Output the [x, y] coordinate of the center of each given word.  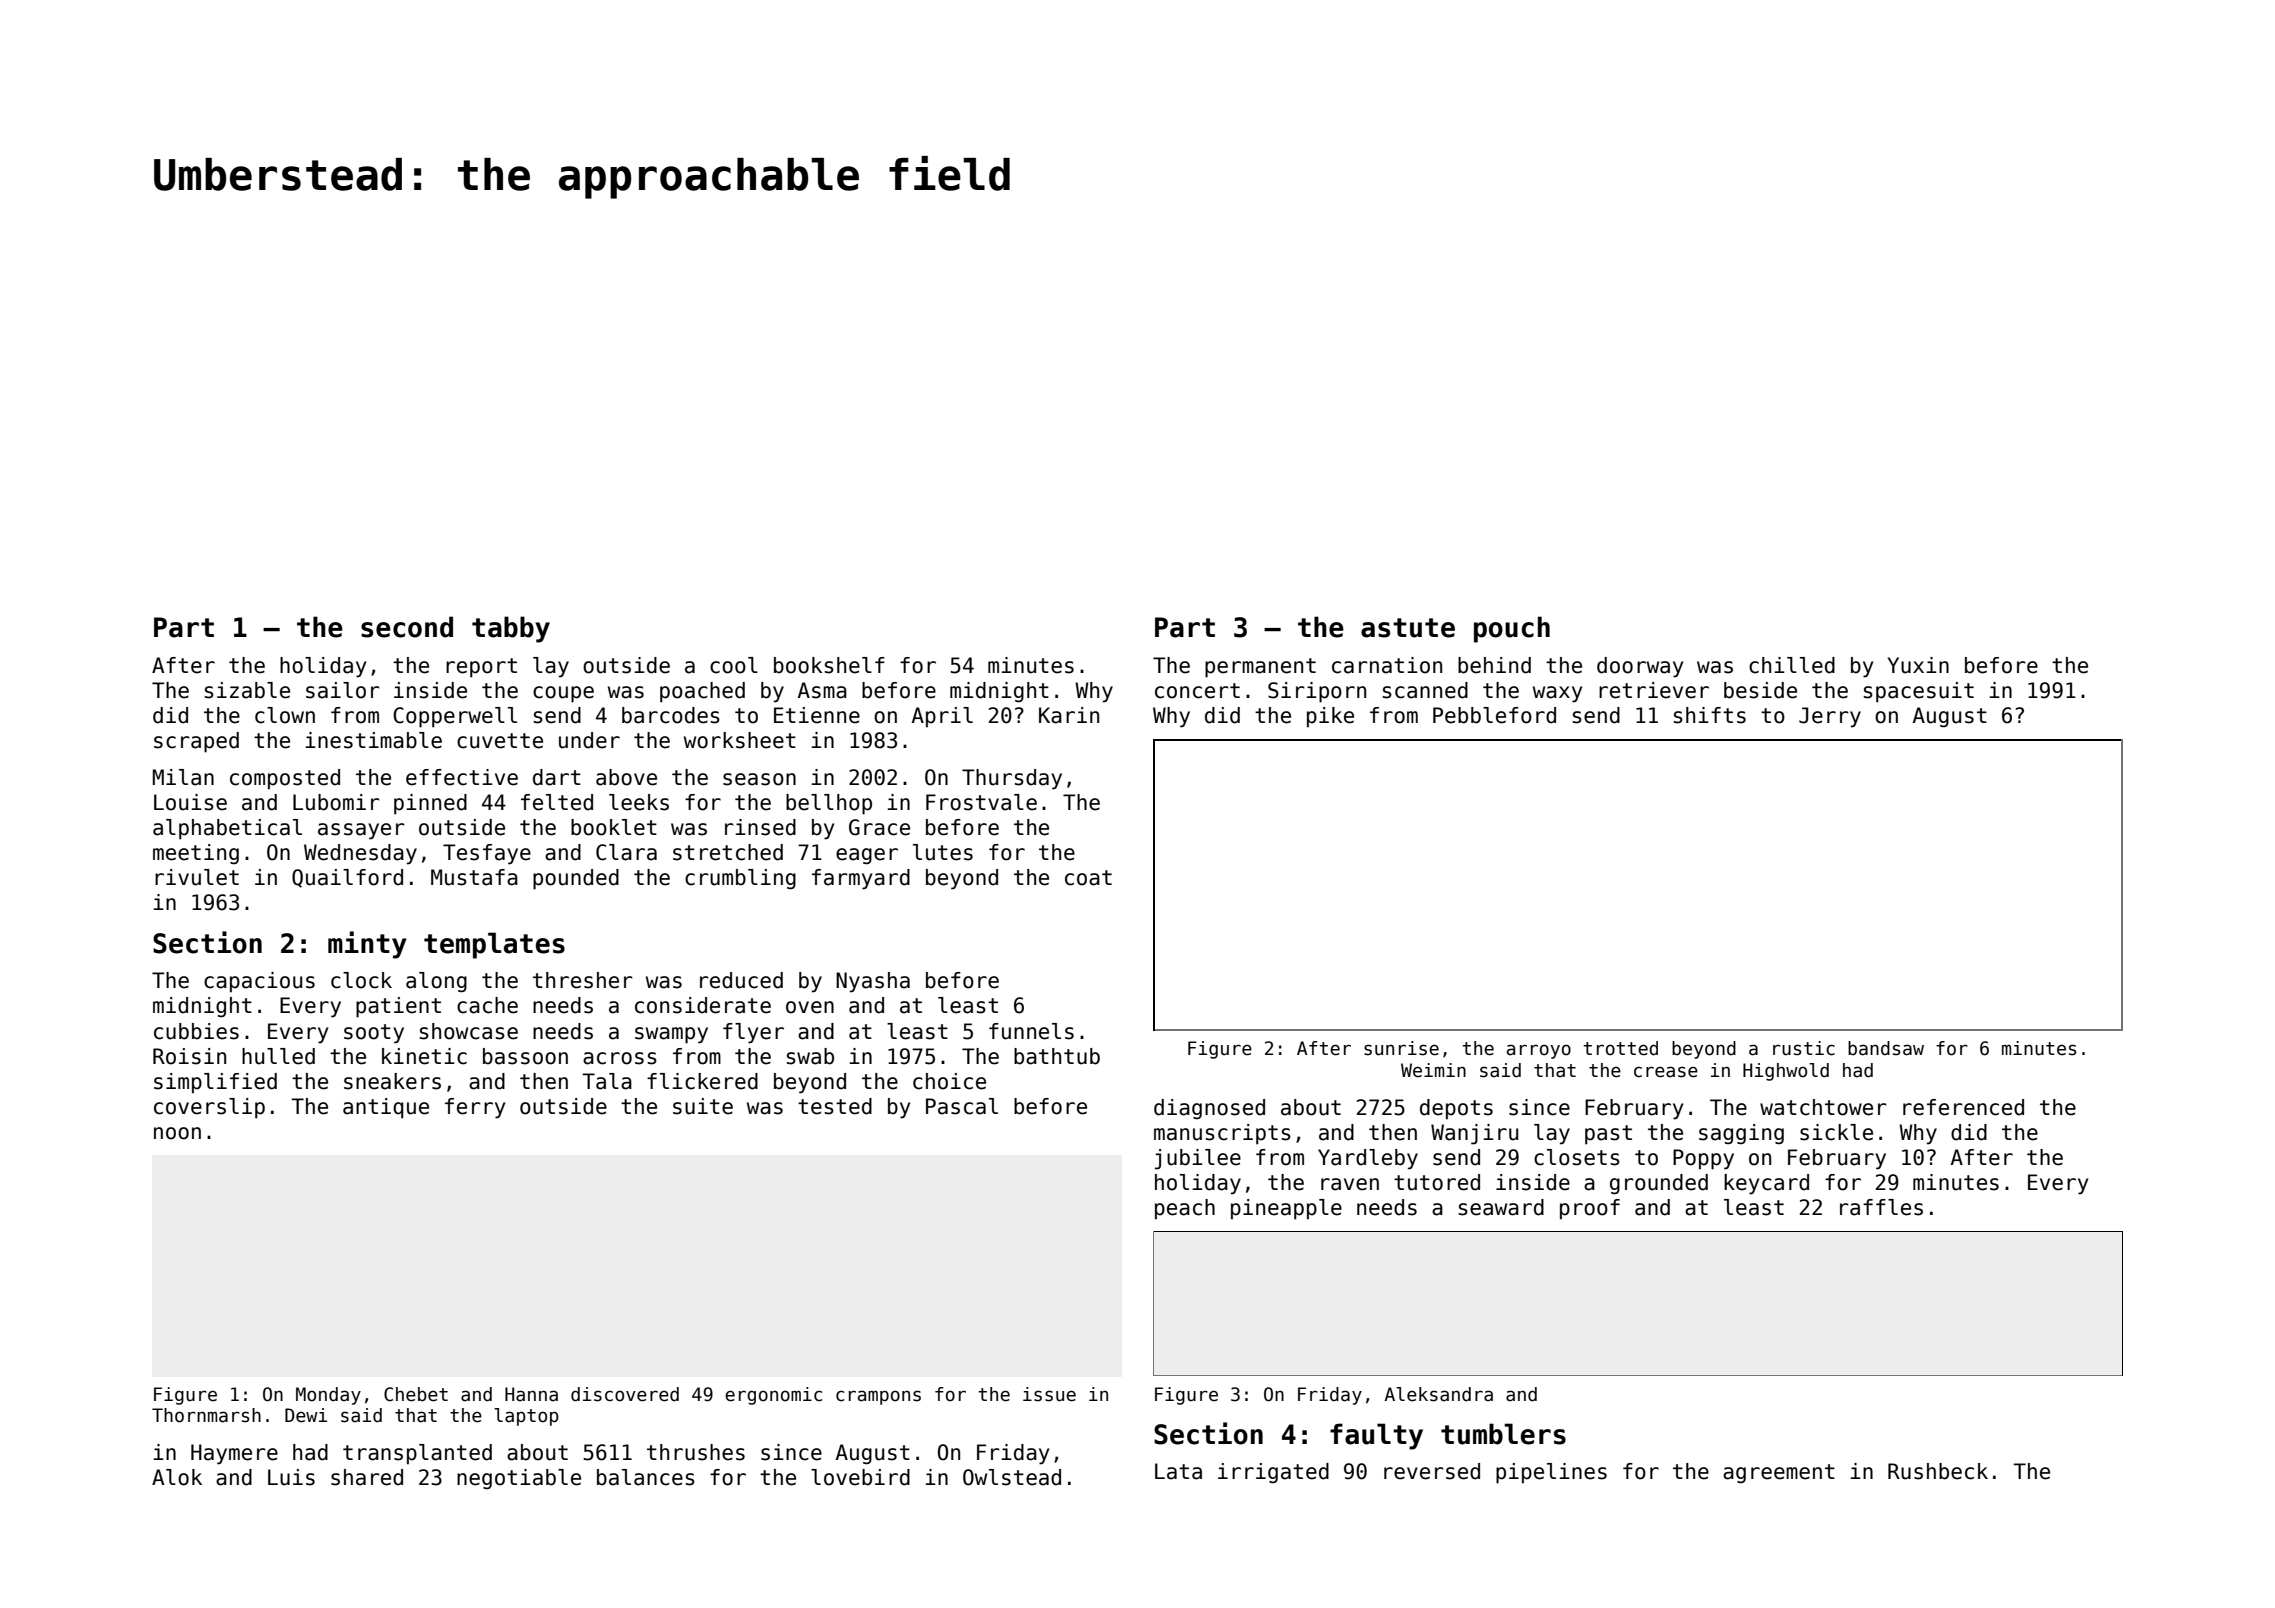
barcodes [671, 715]
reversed [1432, 1471]
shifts [1710, 715]
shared [367, 1477]
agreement [1779, 1474]
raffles [1881, 1207]
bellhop [829, 804]
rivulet [197, 877]
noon [177, 1133]
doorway [1640, 667]
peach [1185, 1209]
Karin [1069, 715]
